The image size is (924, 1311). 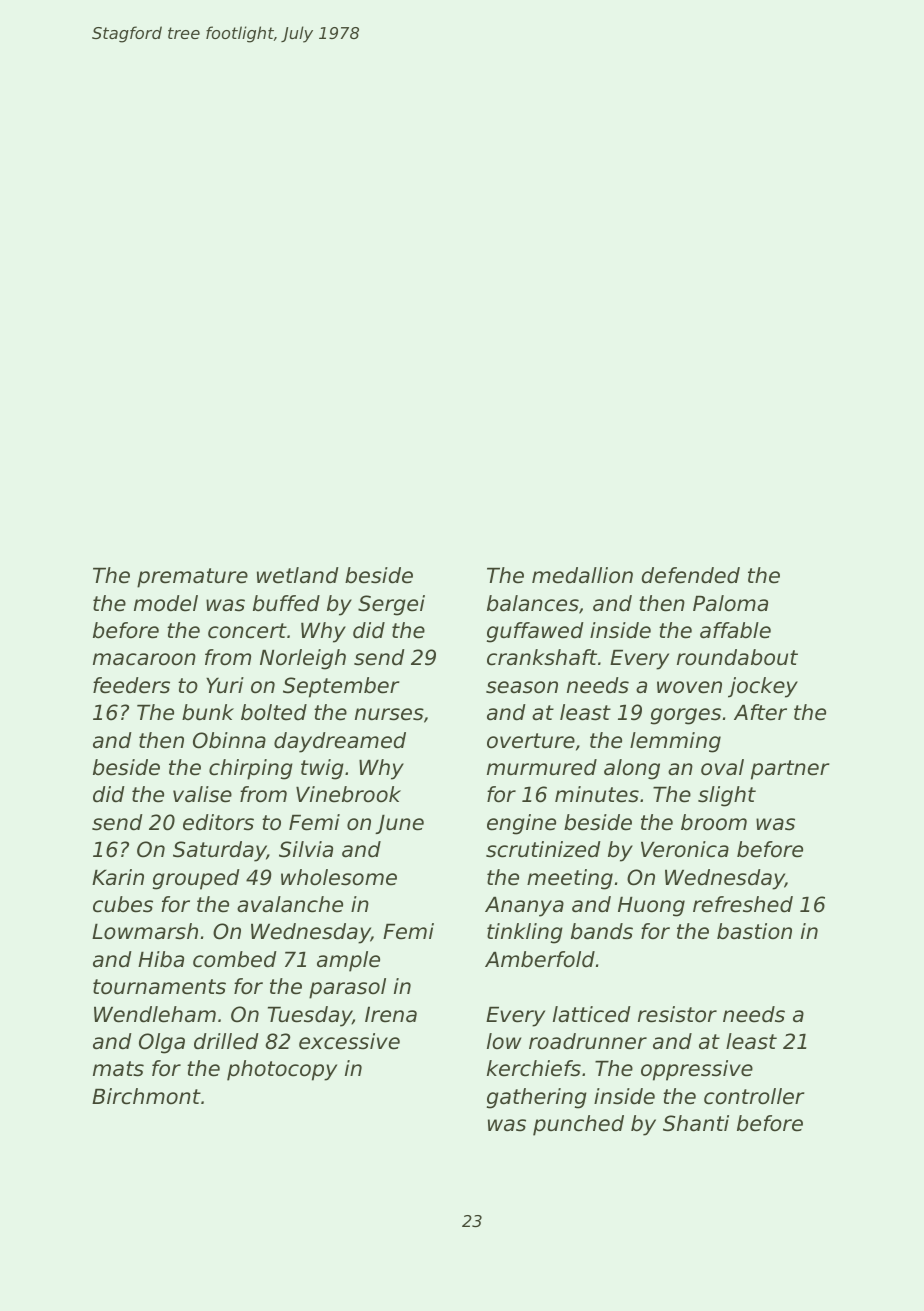 I want to click on refreshed, so click(x=743, y=904).
